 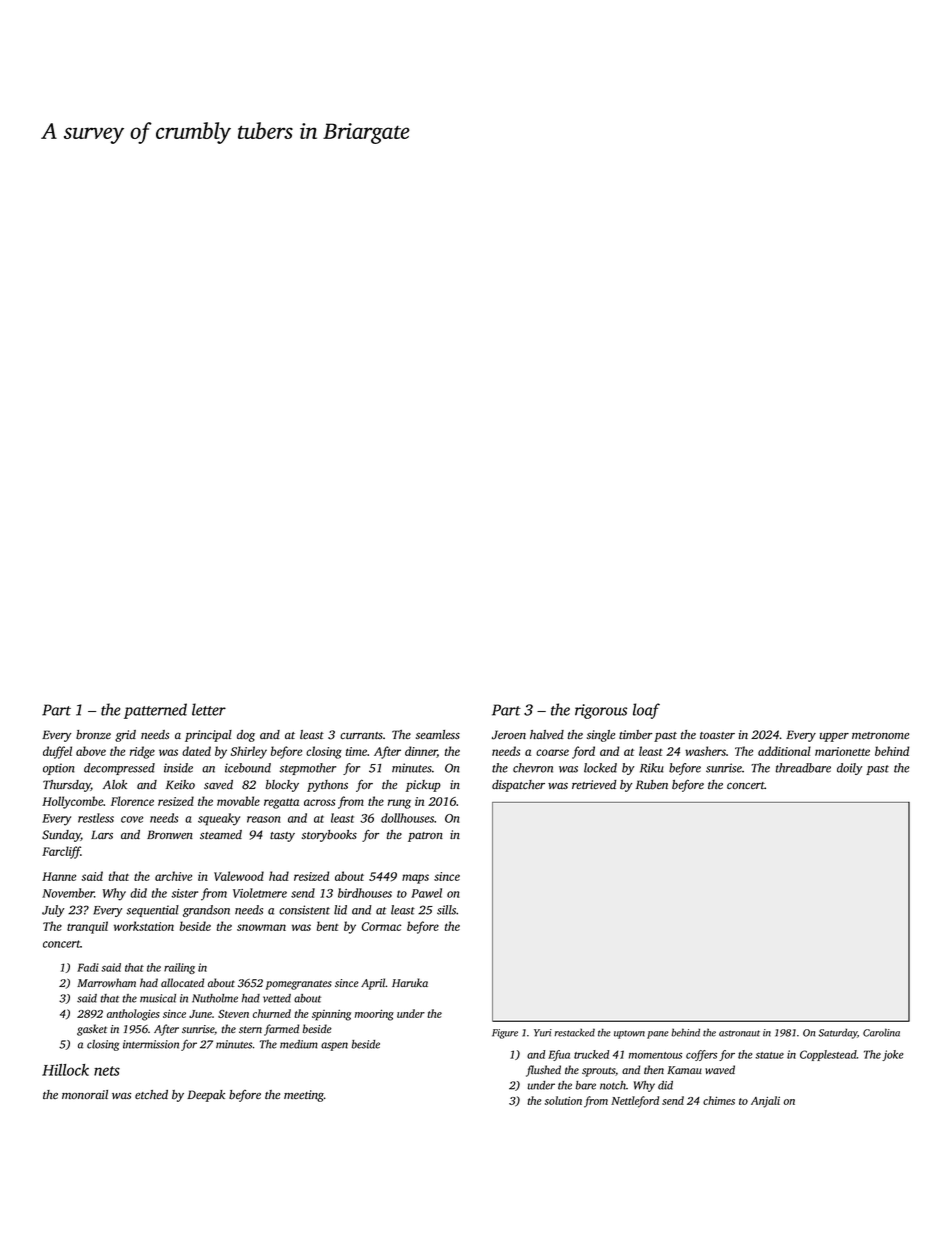 What do you see at coordinates (849, 769) in the screenshot?
I see `doily` at bounding box center [849, 769].
